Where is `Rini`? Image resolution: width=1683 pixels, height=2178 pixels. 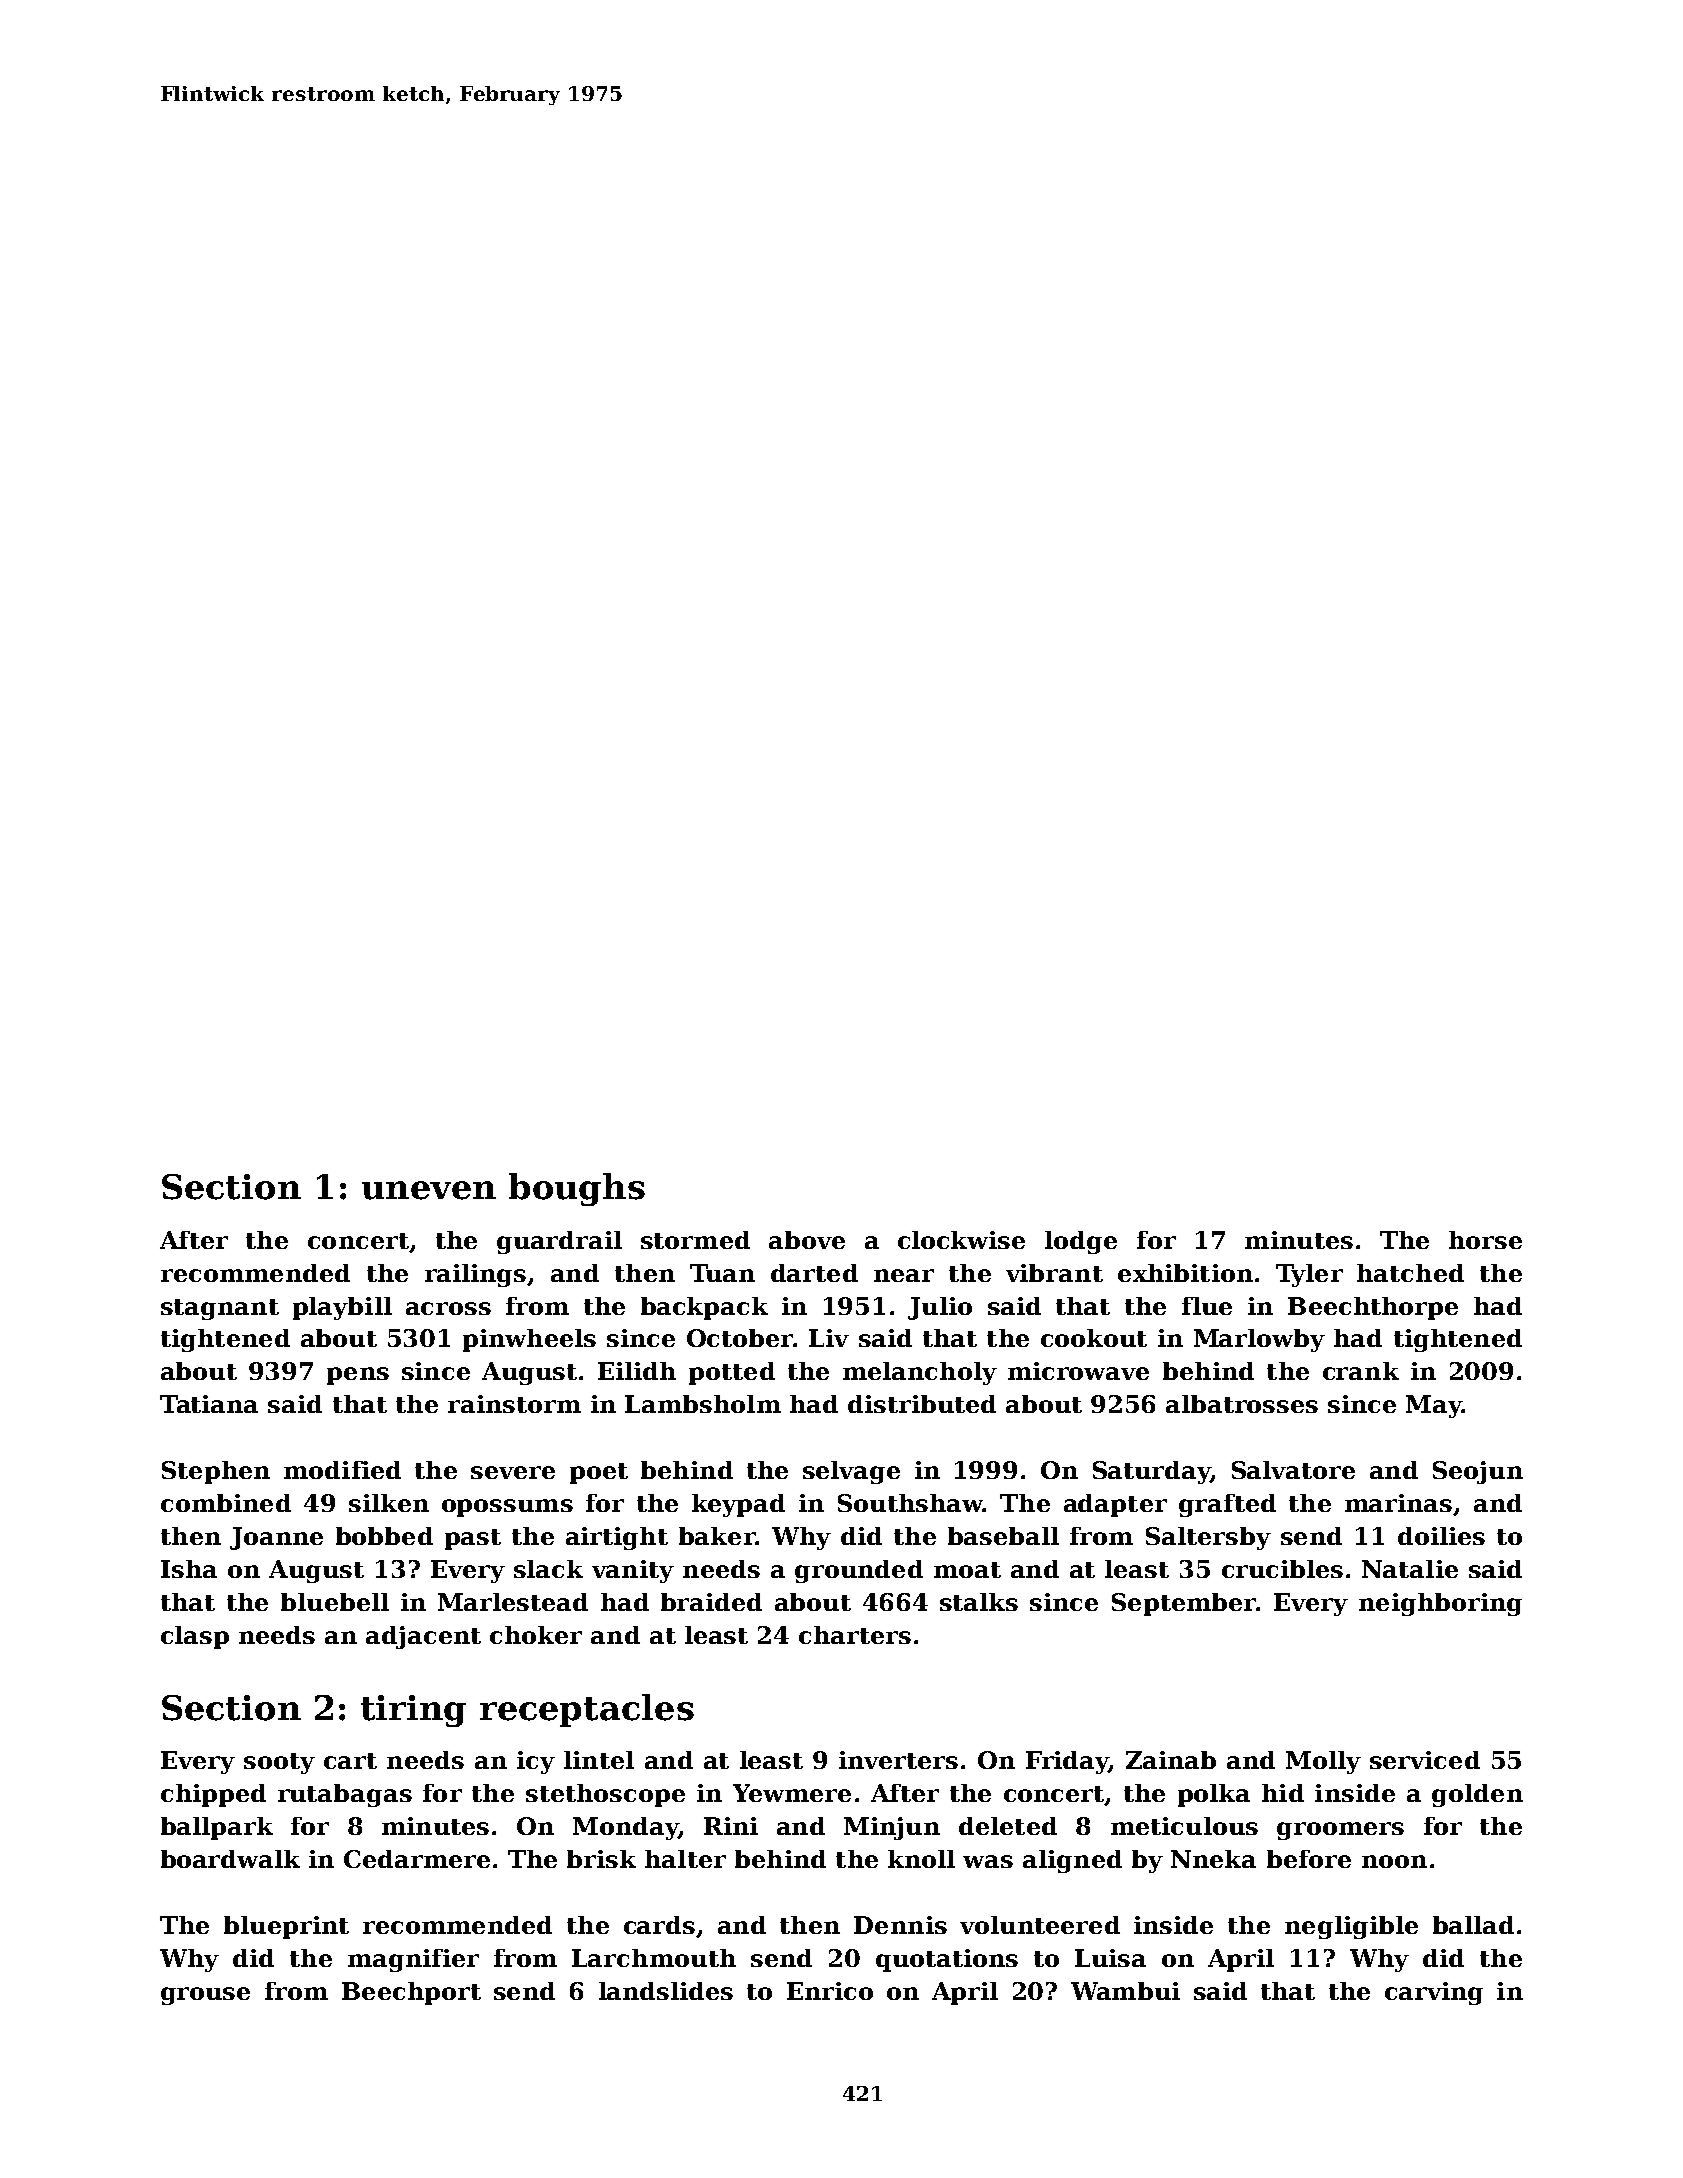 Rini is located at coordinates (731, 1826).
